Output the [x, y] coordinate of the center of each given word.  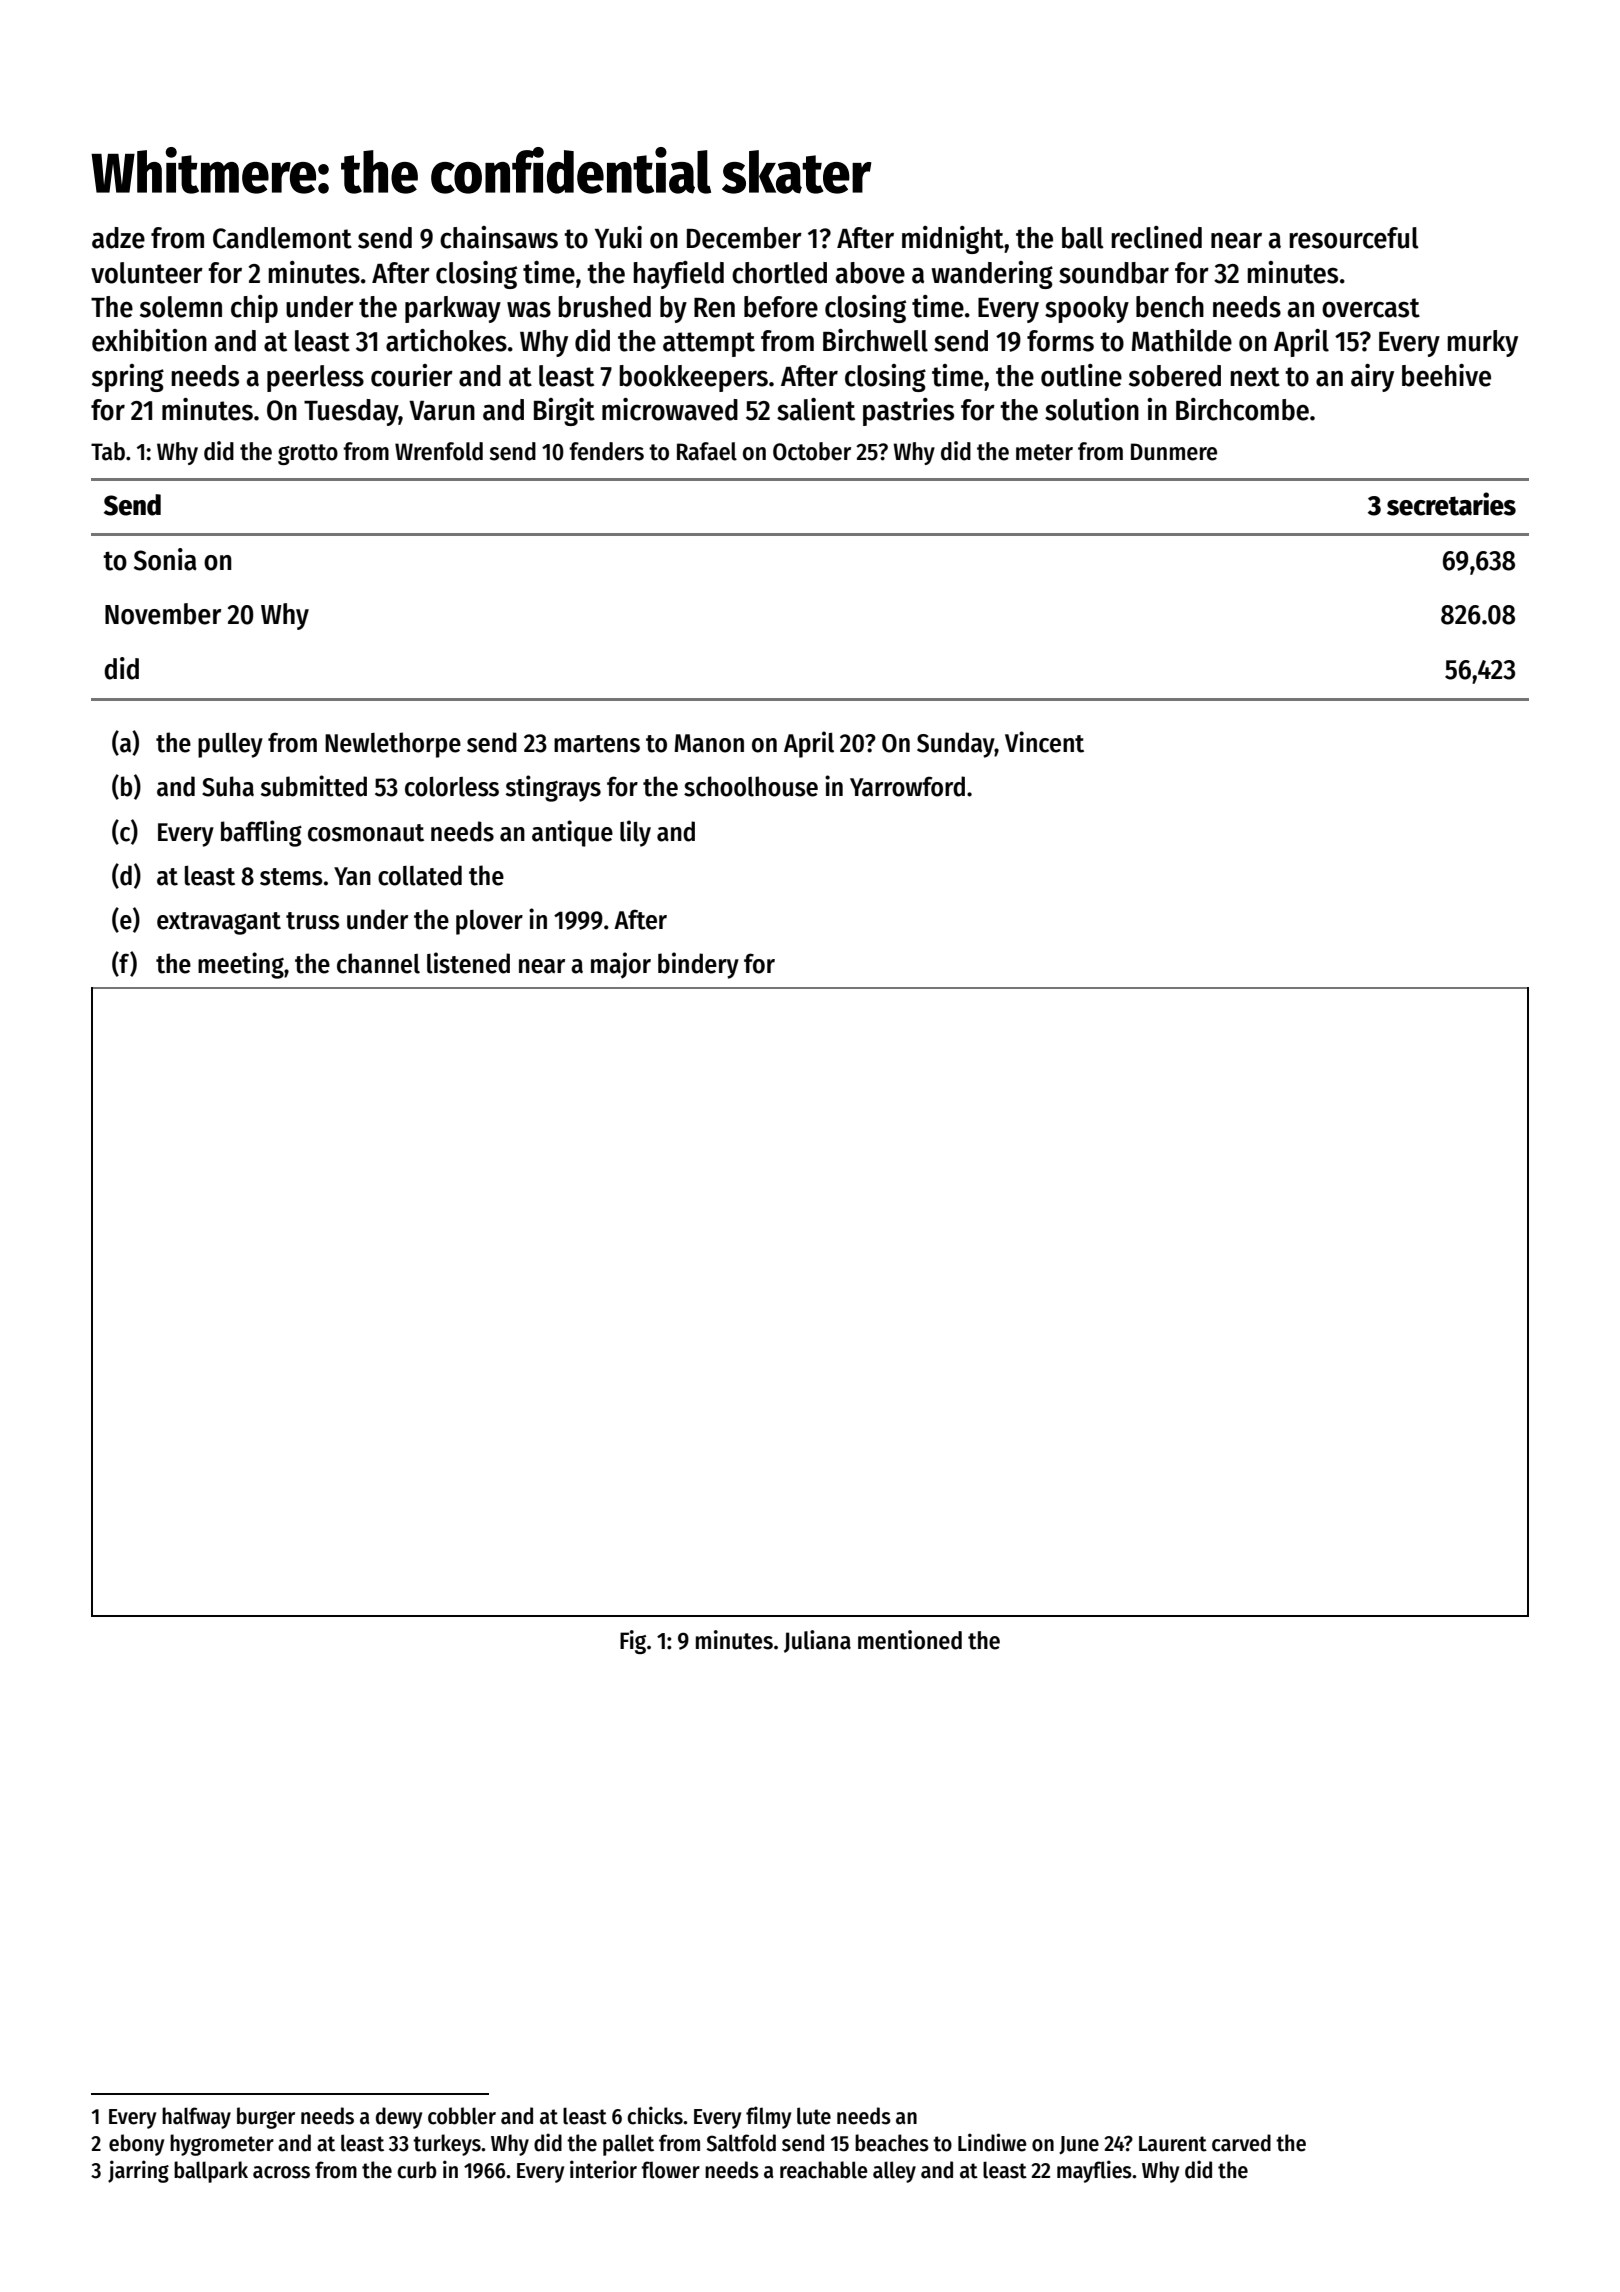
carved [1241, 2143]
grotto [308, 454]
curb [417, 2170]
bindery [698, 965]
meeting [241, 965]
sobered [1175, 376]
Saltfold [741, 2143]
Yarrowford [907, 786]
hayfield [678, 275]
